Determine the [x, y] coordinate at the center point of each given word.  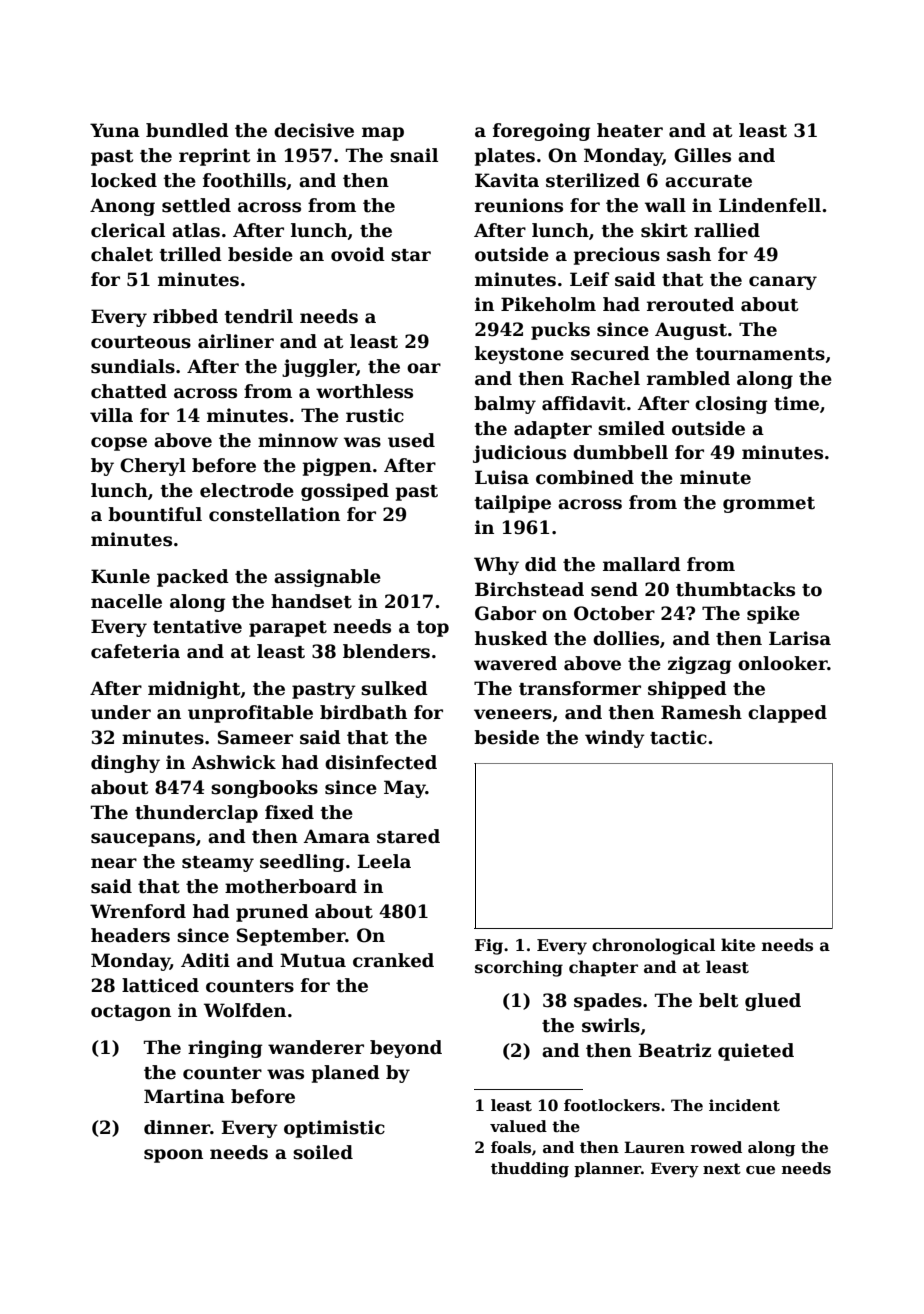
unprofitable [250, 714]
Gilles [702, 155]
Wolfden [245, 1010]
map [383, 134]
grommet [769, 505]
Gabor [505, 613]
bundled [187, 130]
